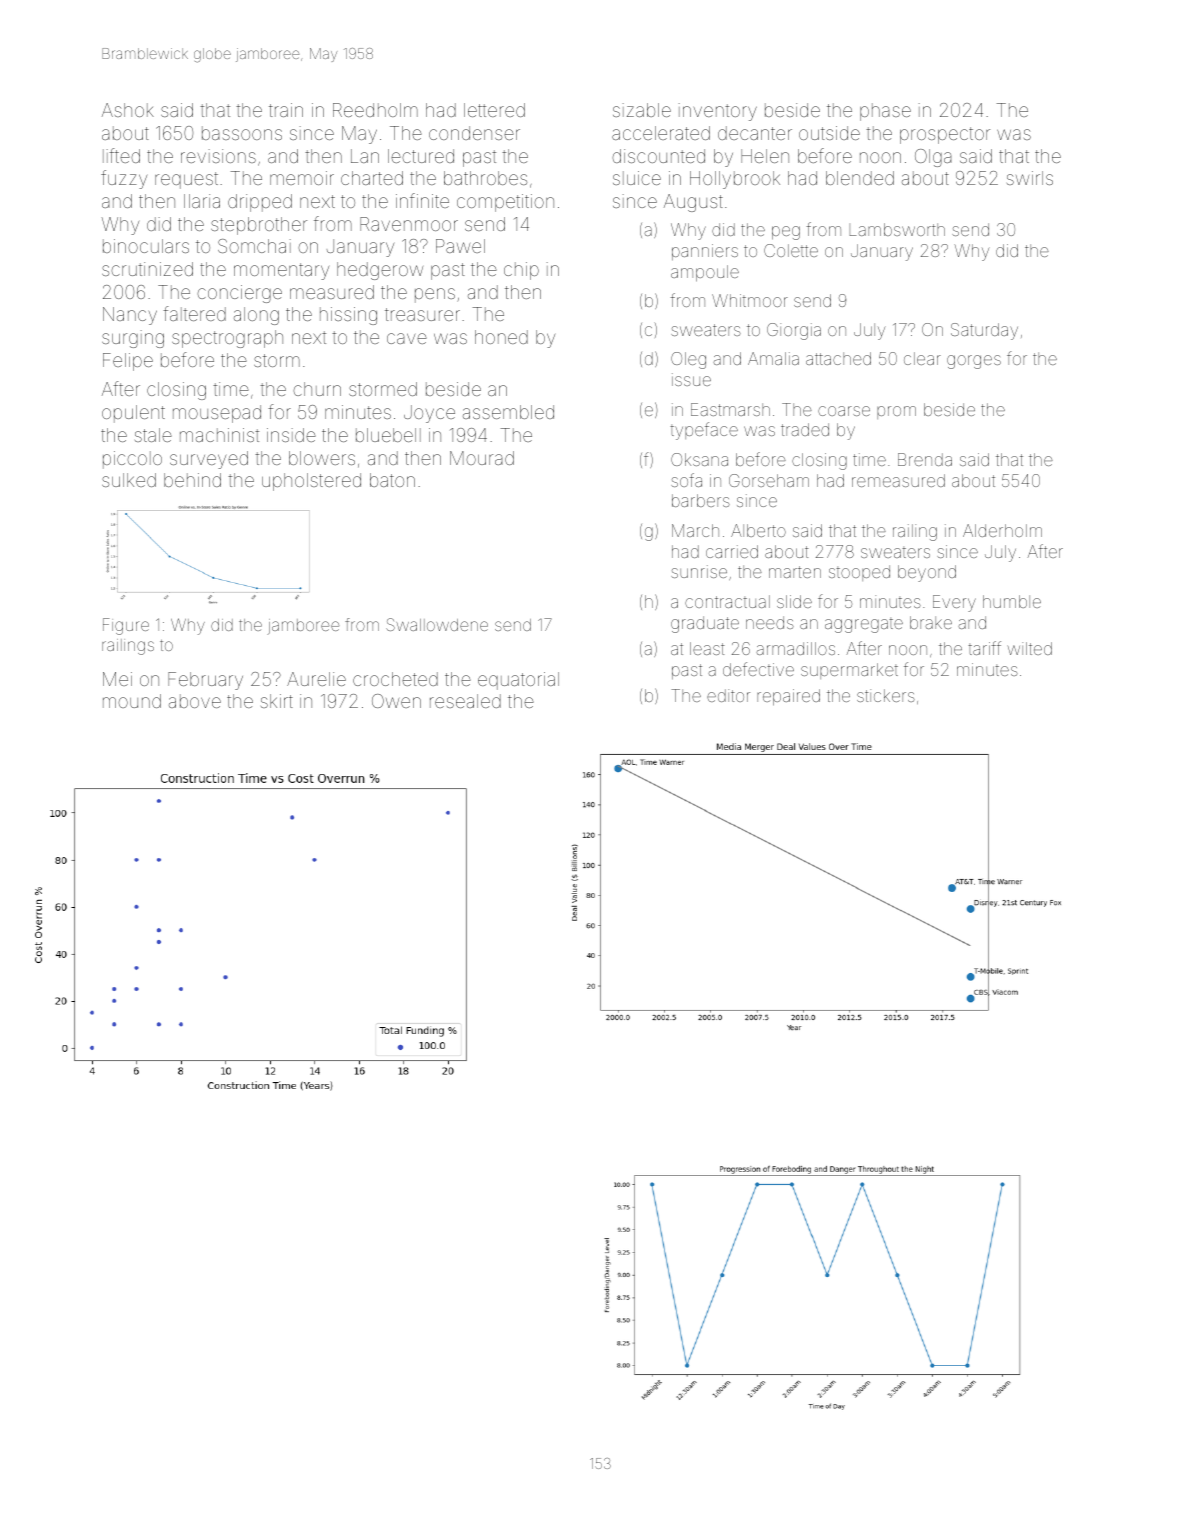 This image has height=1524, width=1178. Describe the element at coordinates (844, 411) in the image. I see `coarse` at that location.
